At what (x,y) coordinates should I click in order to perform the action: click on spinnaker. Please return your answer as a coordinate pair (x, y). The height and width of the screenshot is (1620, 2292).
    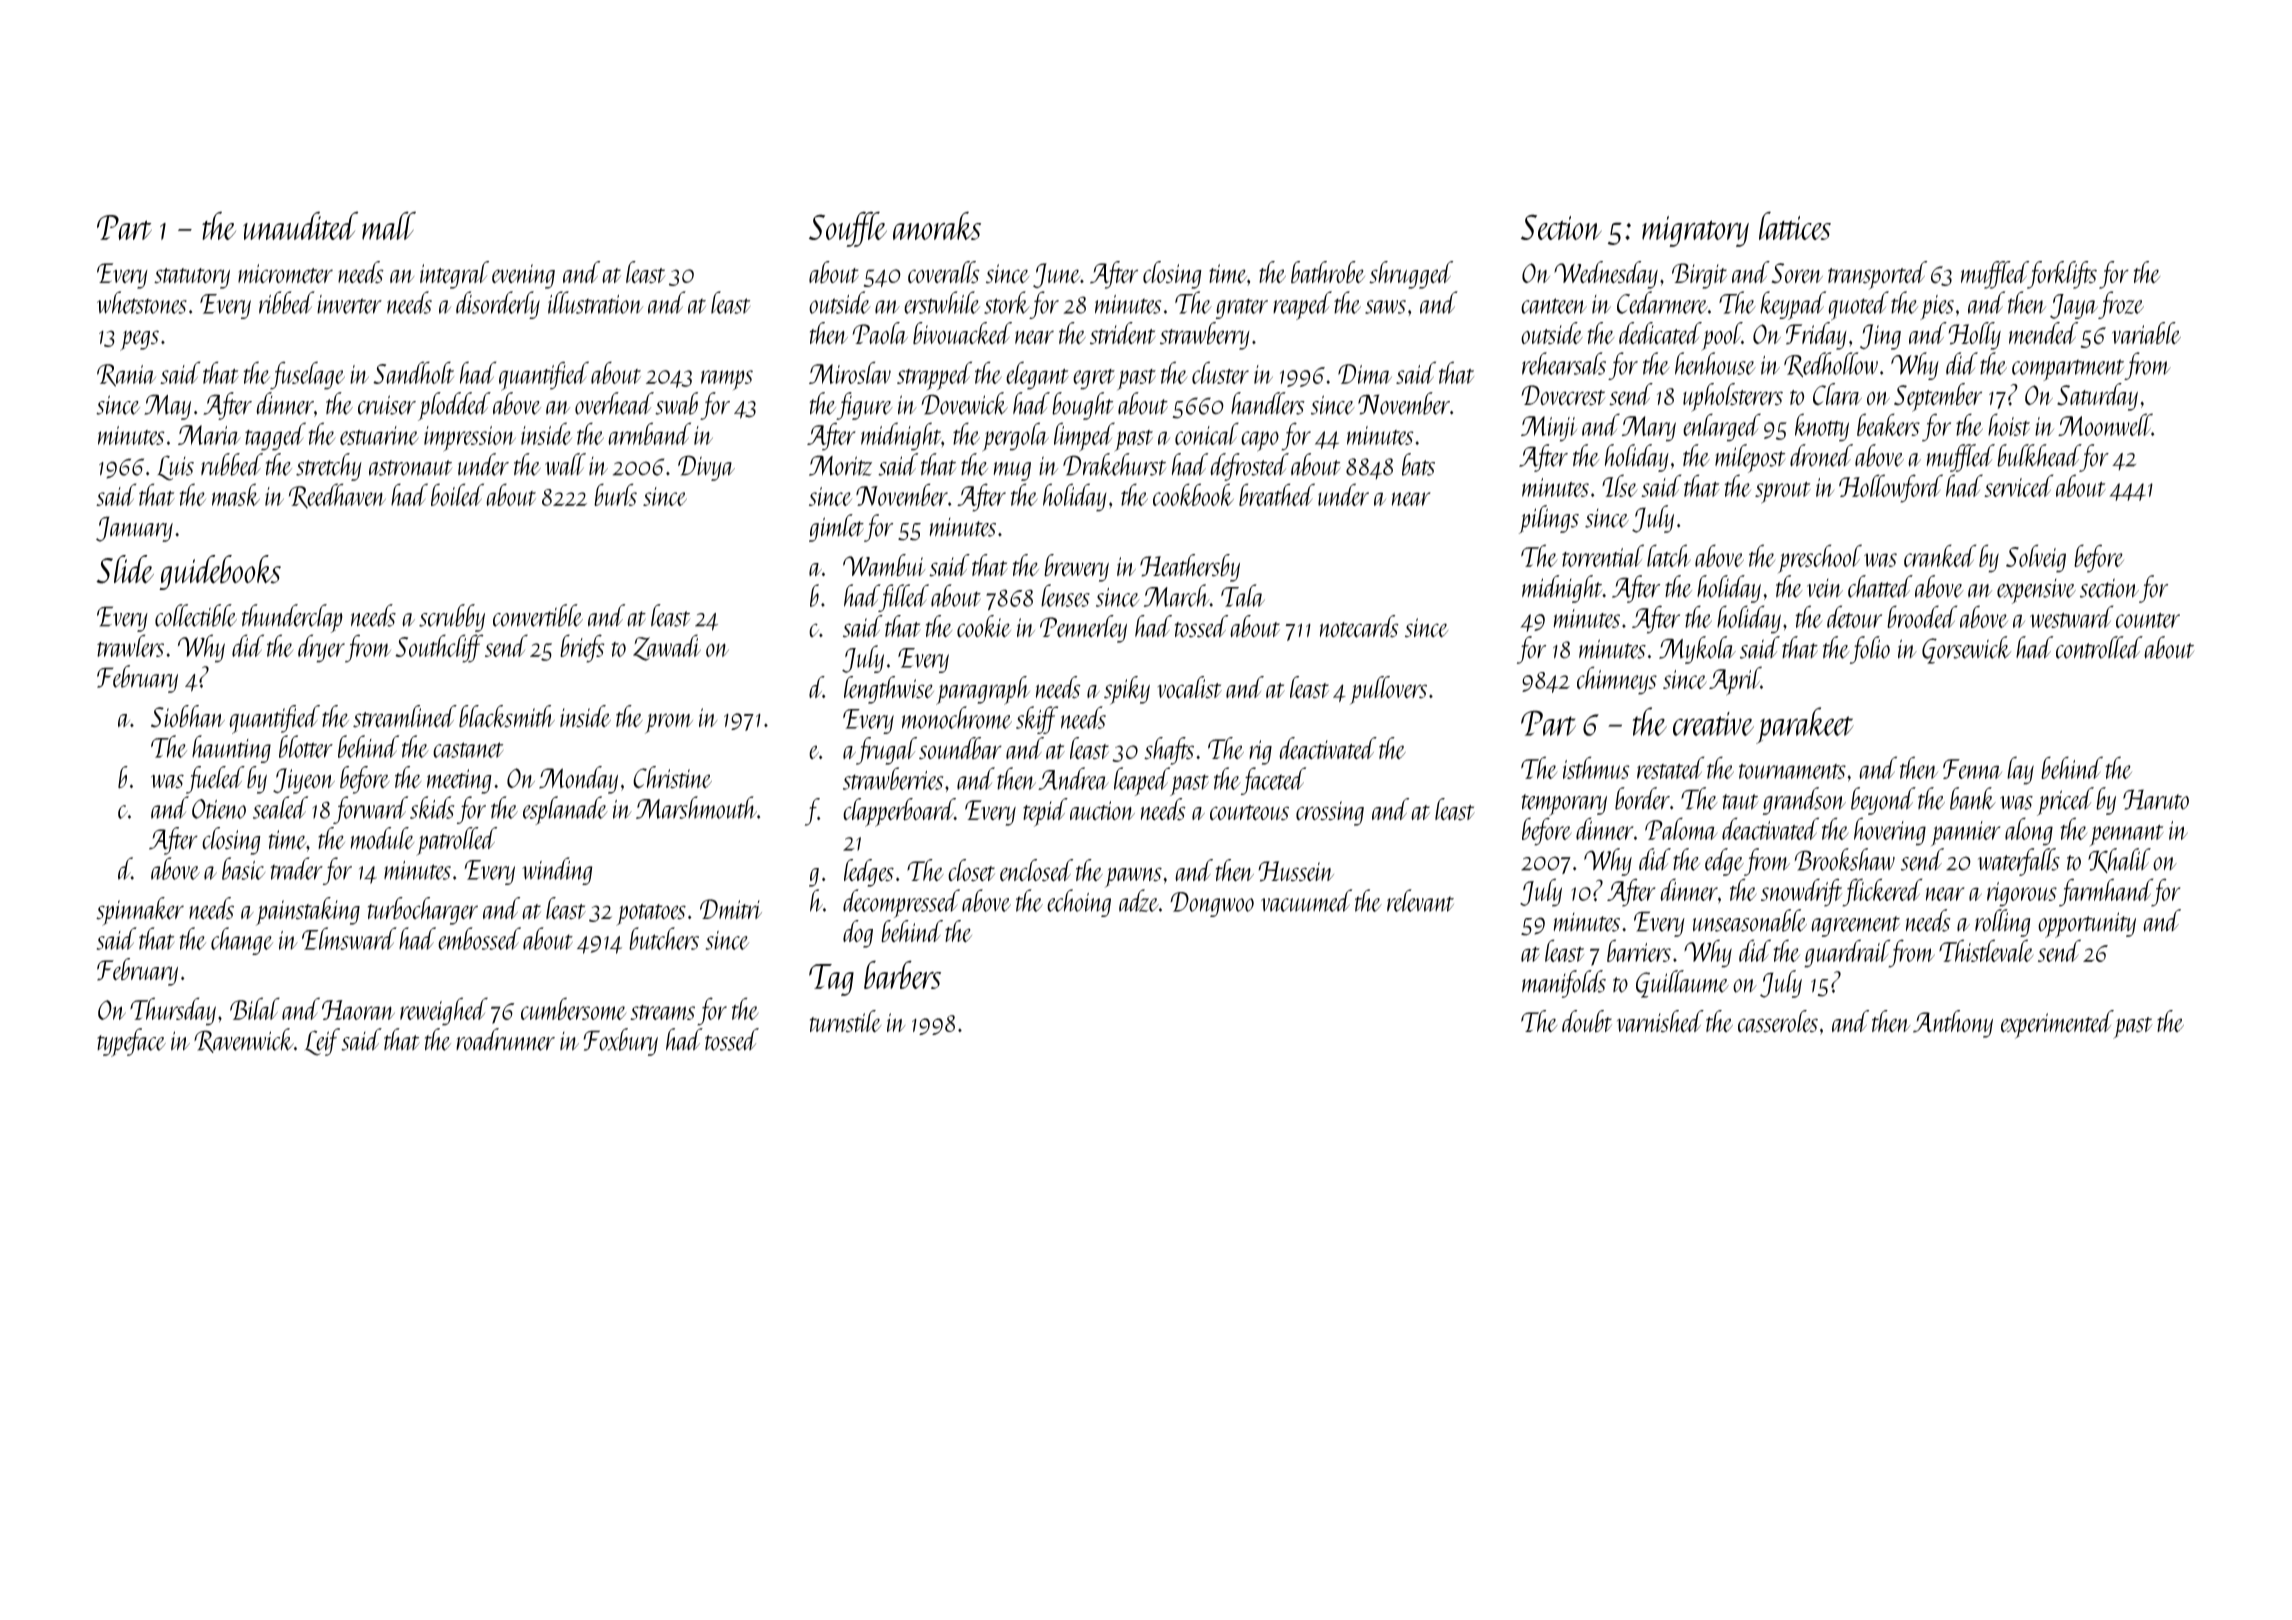
    Looking at the image, I should click on (140, 911).
